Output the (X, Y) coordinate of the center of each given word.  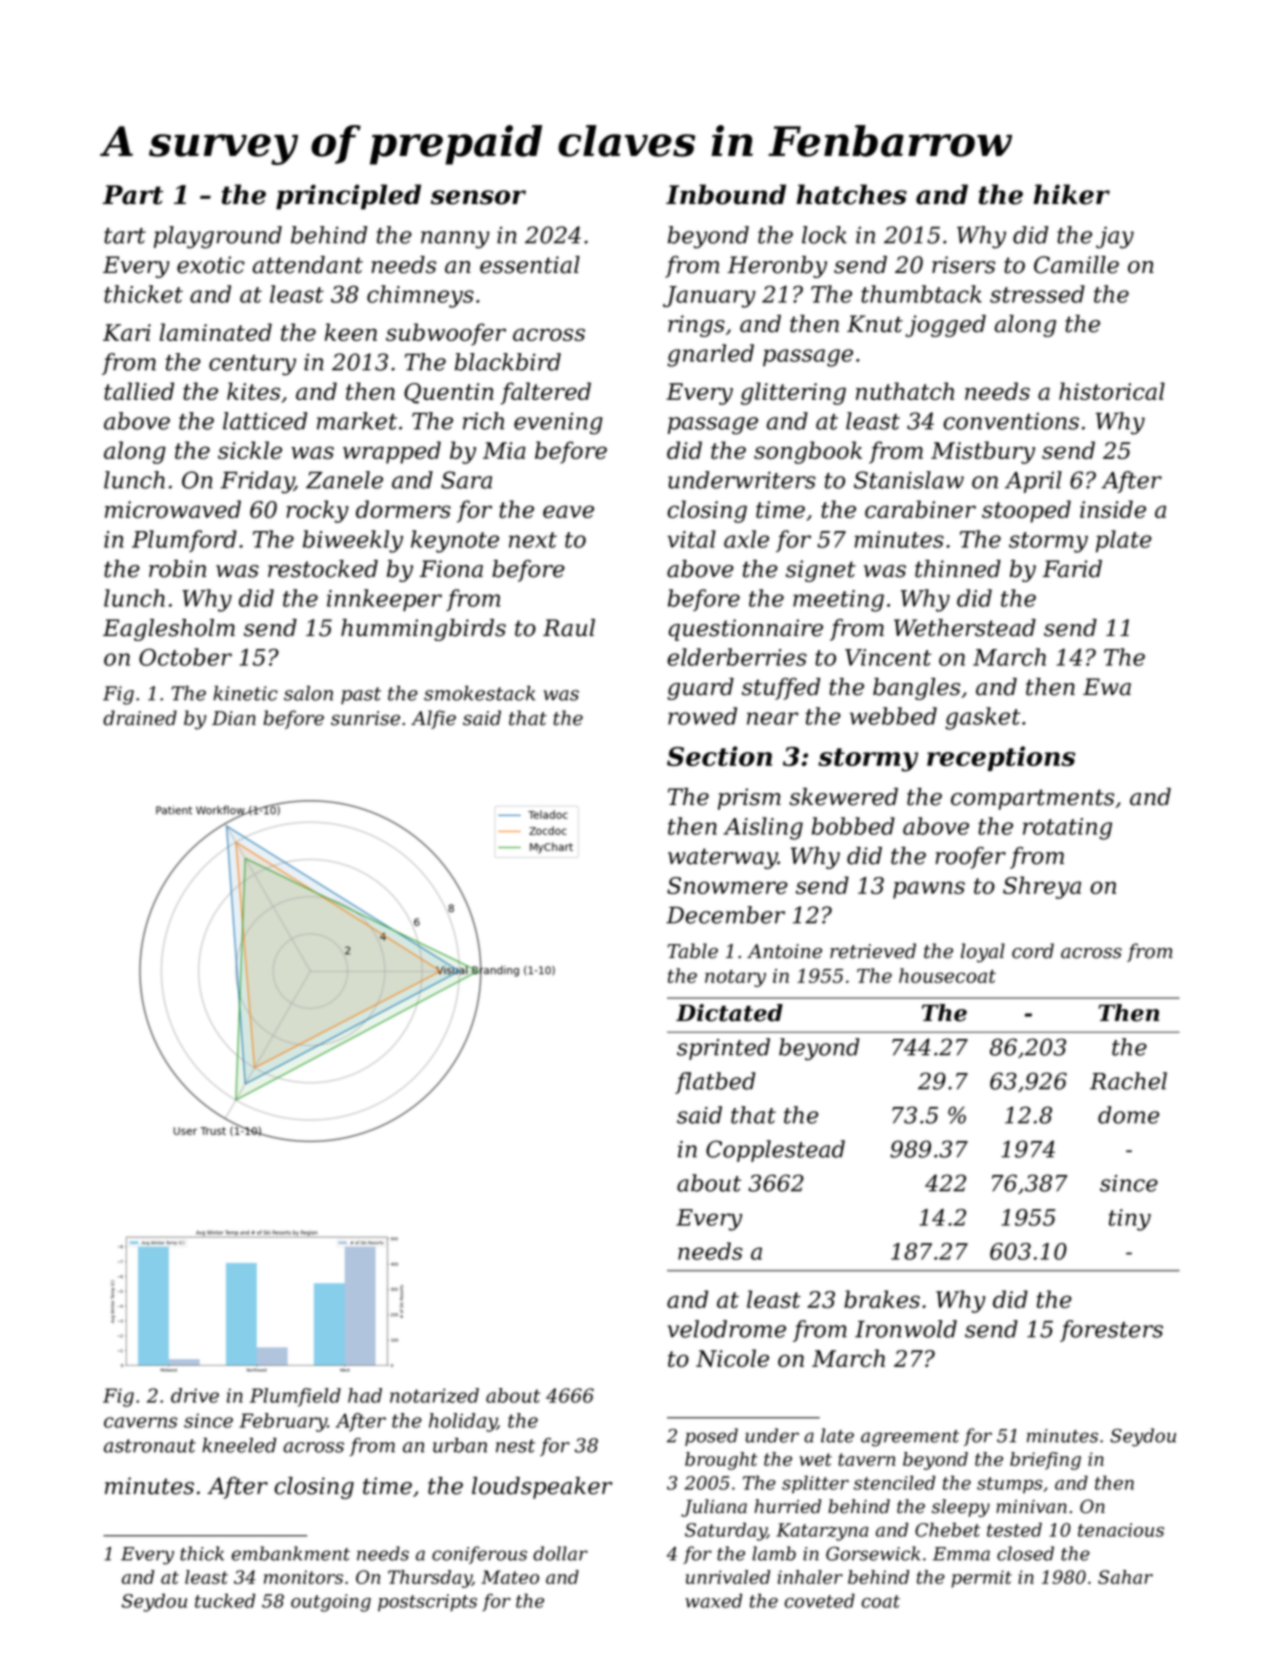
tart (125, 236)
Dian (234, 718)
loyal (983, 953)
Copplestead (775, 1151)
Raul (569, 628)
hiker (1071, 194)
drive (195, 1395)
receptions (1001, 758)
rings (696, 326)
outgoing (331, 1603)
